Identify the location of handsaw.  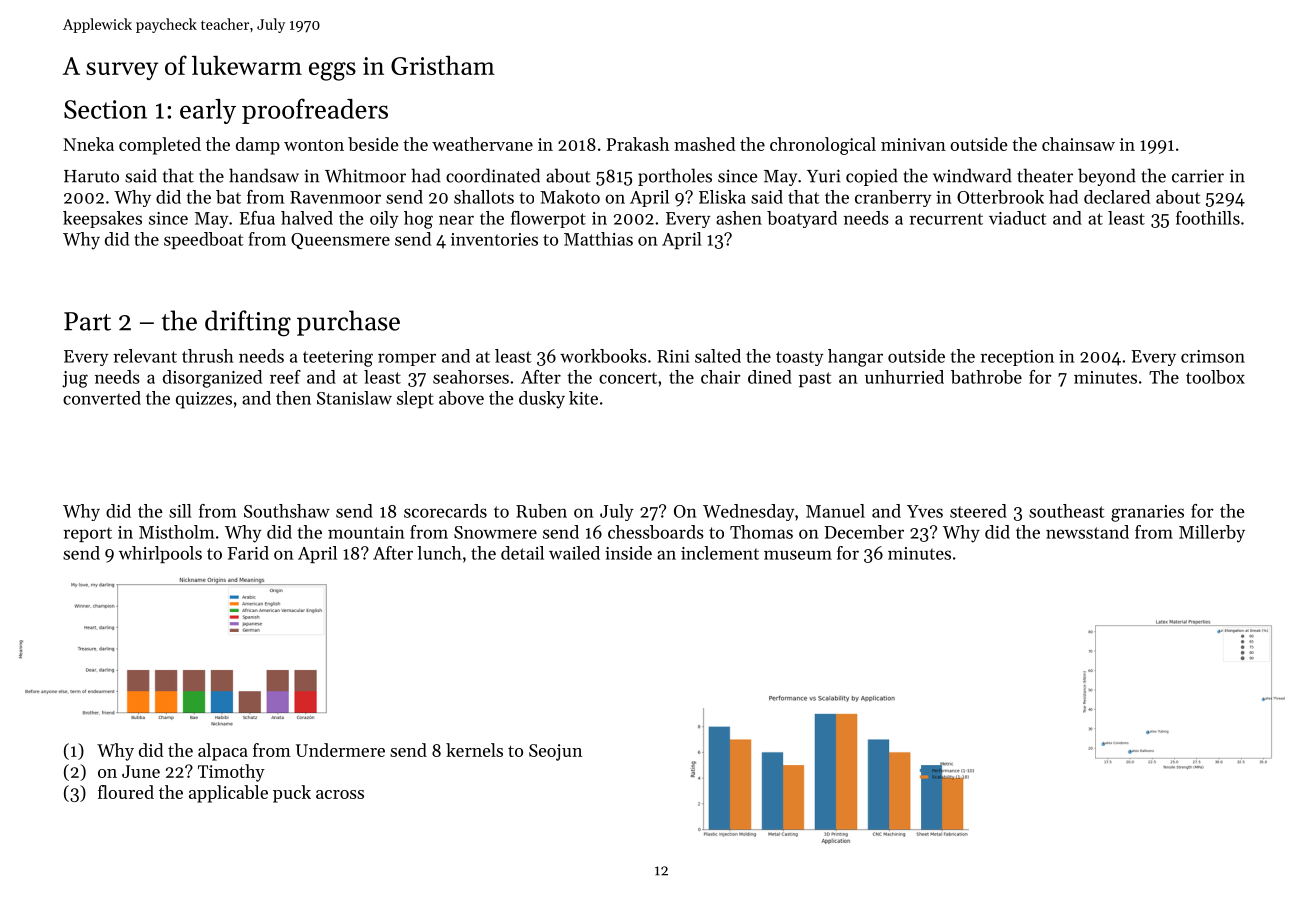
(264, 175).
